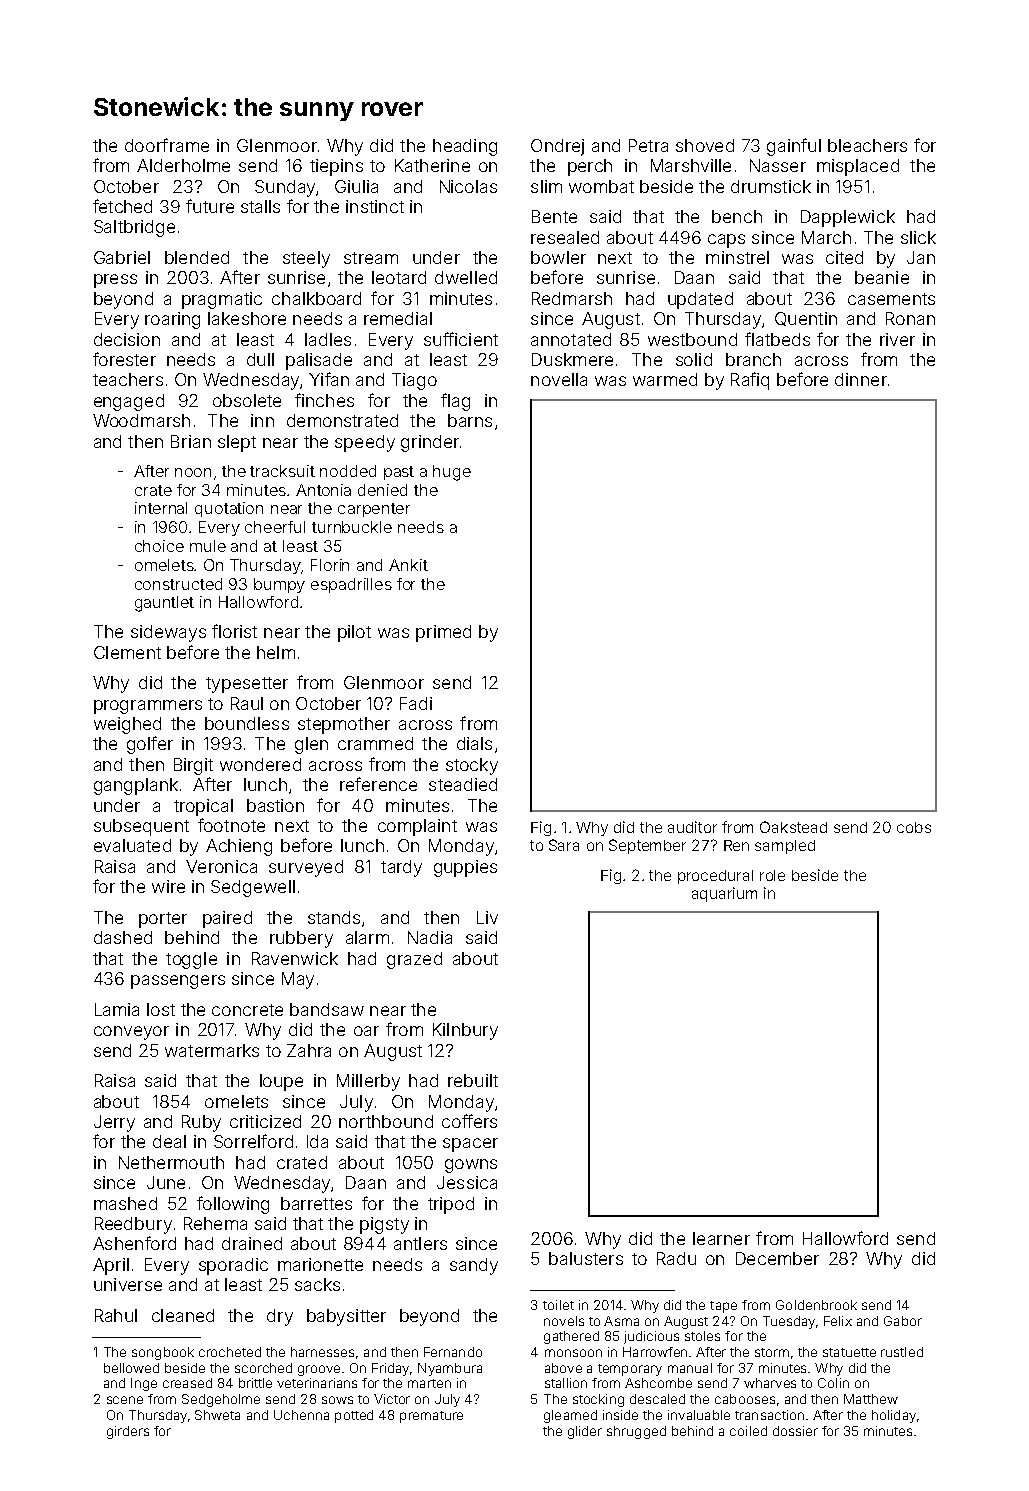 This image has height=1491, width=1029. What do you see at coordinates (252, 1243) in the image?
I see `drained` at bounding box center [252, 1243].
